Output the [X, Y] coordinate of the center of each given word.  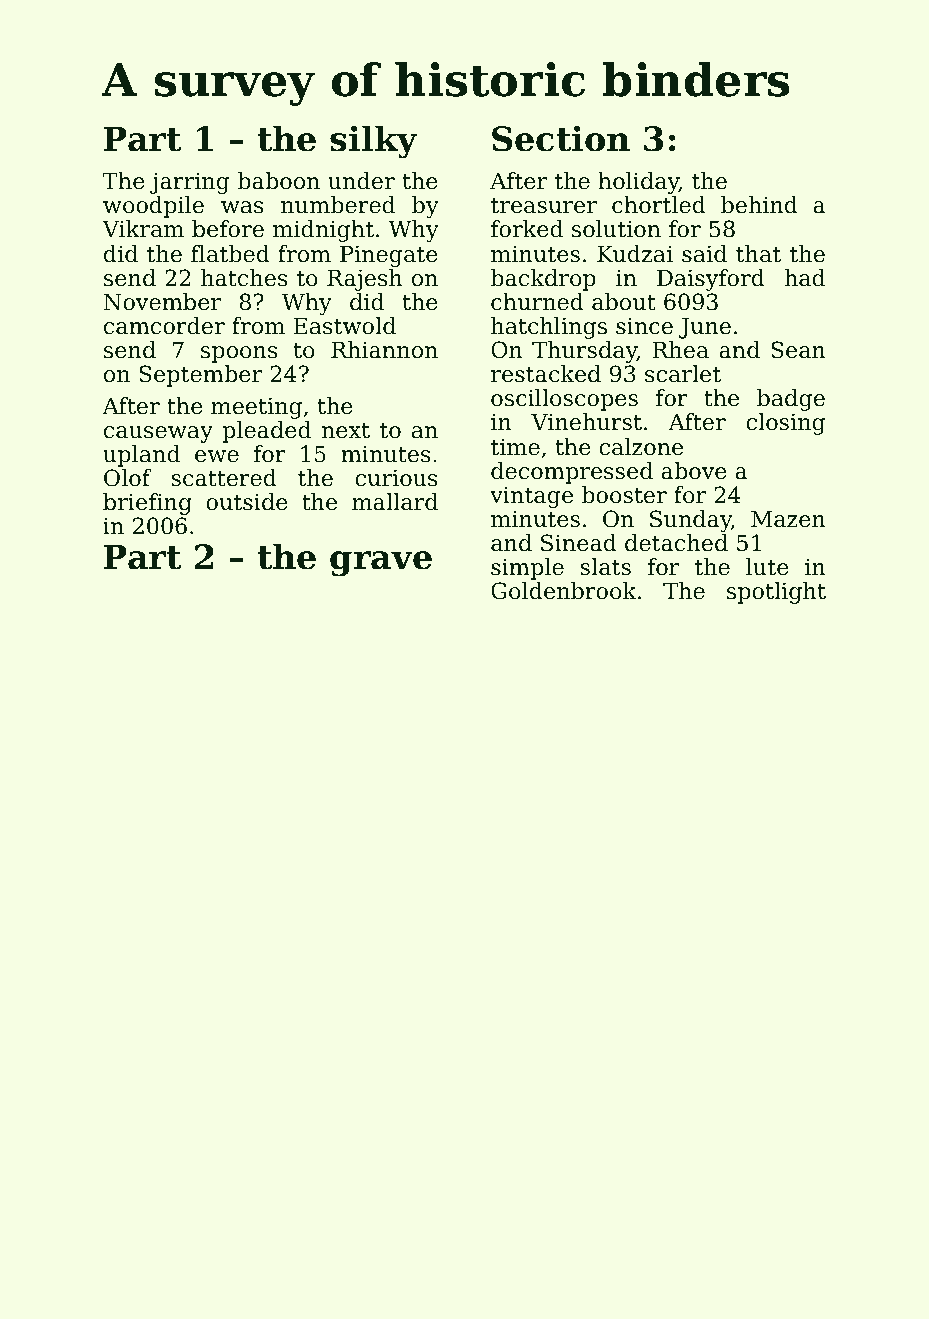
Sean [798, 350]
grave [381, 564]
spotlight [776, 593]
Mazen [788, 519]
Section [561, 138]
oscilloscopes [564, 400]
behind [759, 205]
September [200, 376]
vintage [531, 497]
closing [785, 424]
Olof [128, 478]
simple [527, 569]
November [162, 302]
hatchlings [549, 328]
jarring [189, 183]
